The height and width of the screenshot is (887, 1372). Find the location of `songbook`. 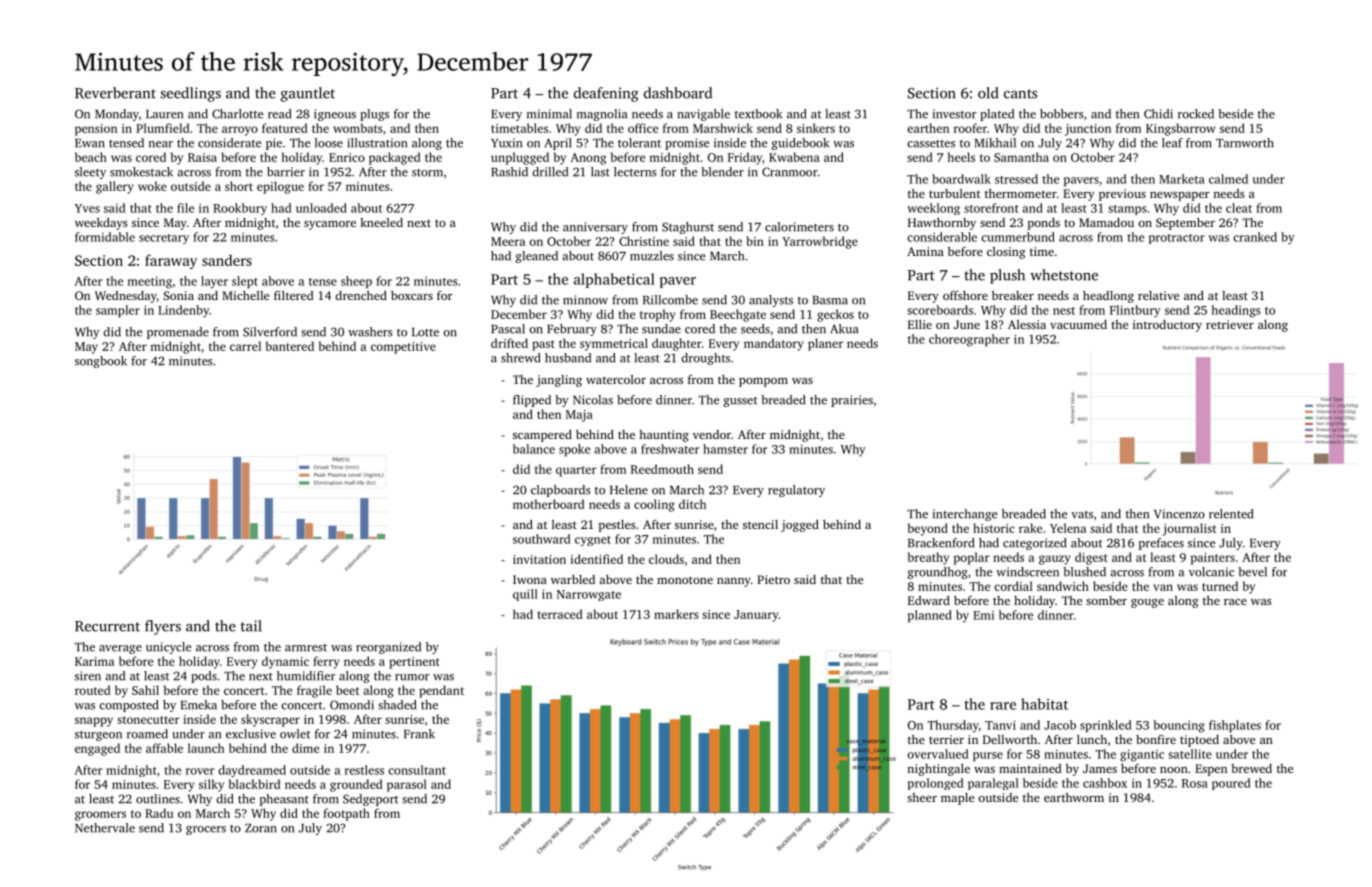

songbook is located at coordinates (101, 362).
